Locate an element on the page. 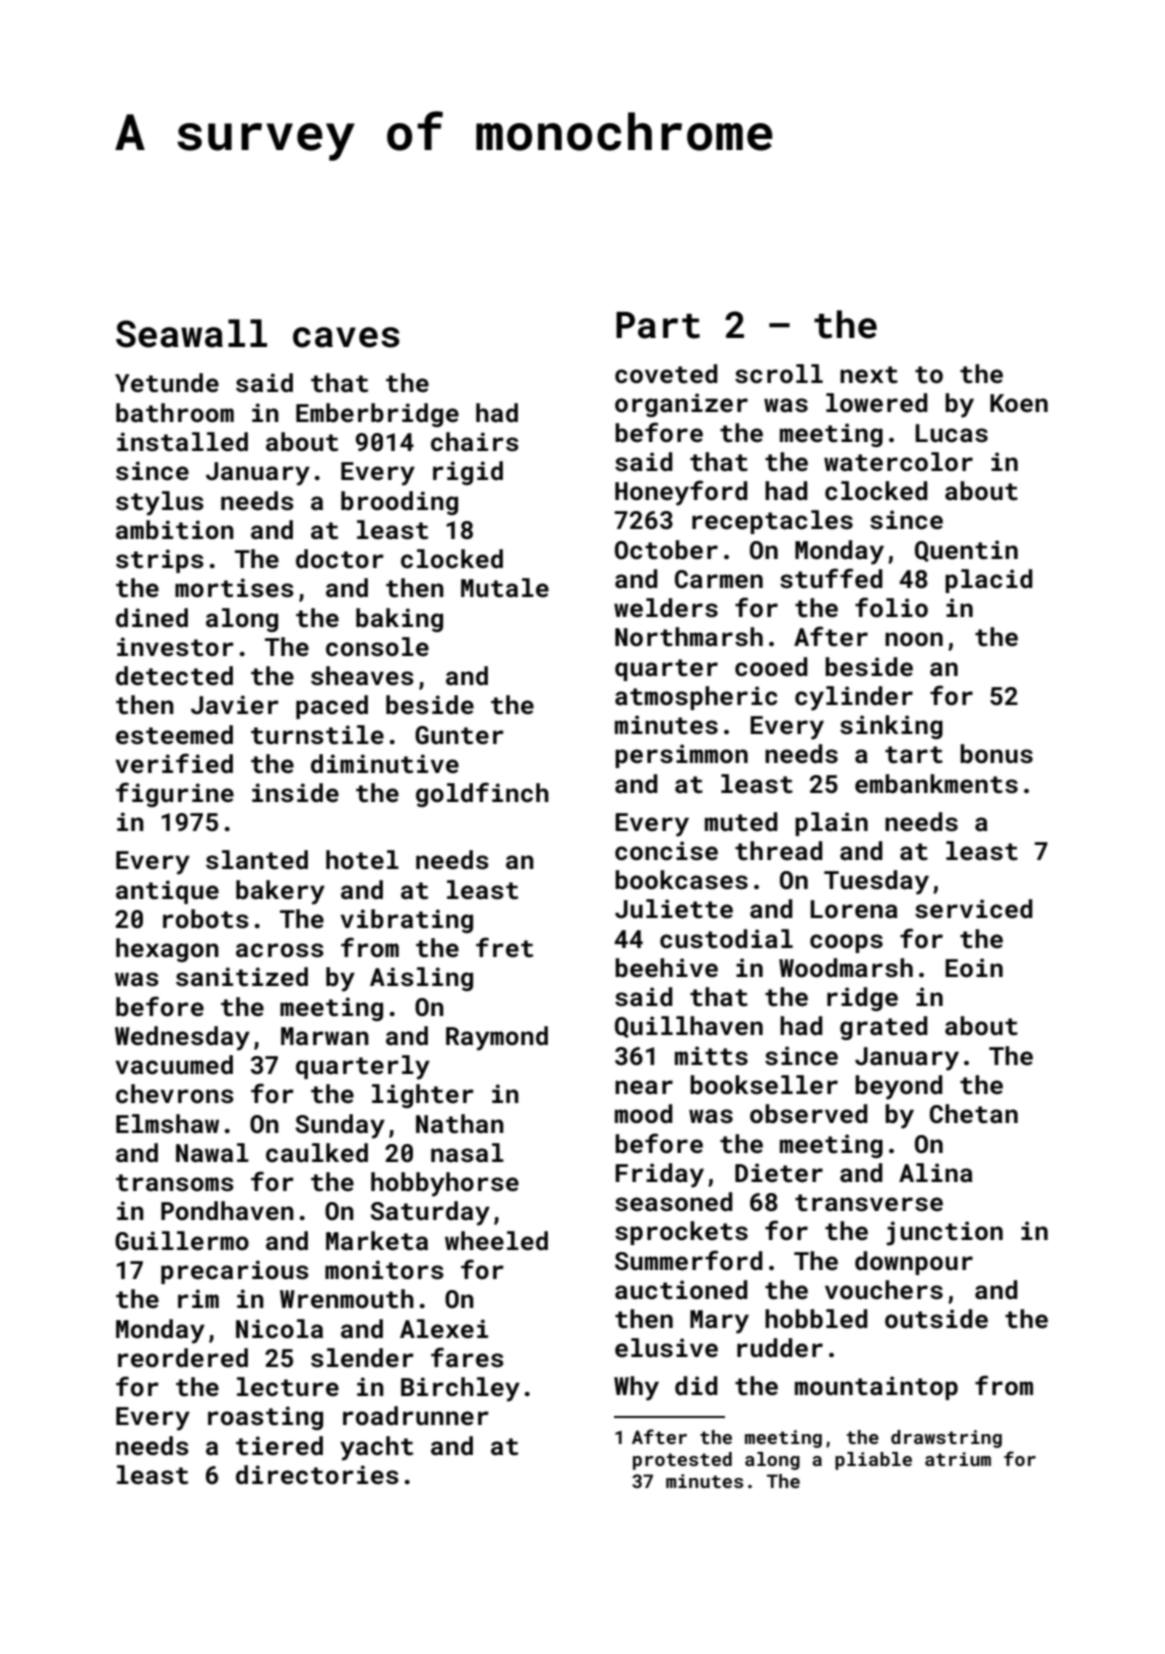  next is located at coordinates (869, 375).
